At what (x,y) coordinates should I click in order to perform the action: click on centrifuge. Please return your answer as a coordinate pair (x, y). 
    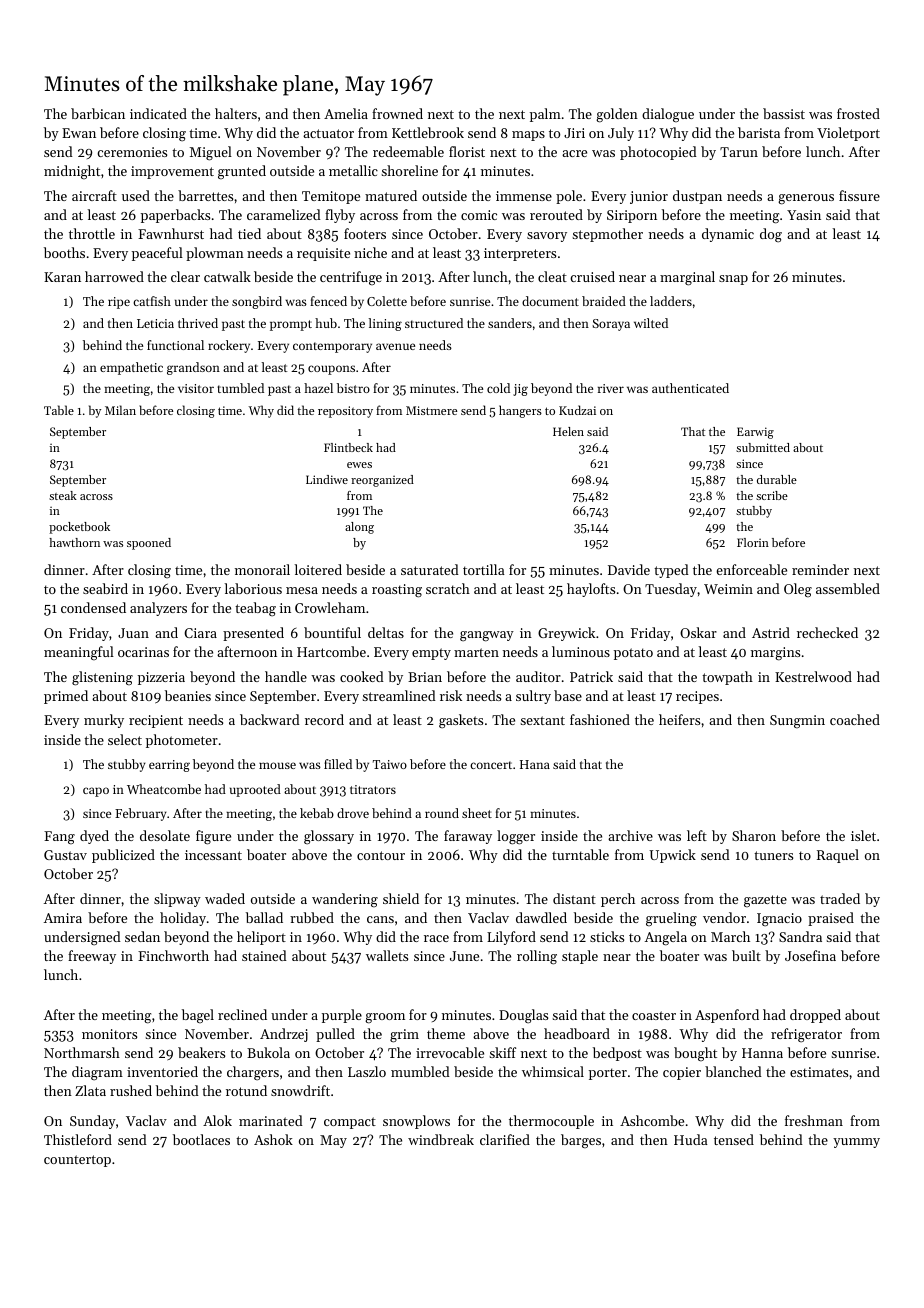
    Looking at the image, I should click on (351, 278).
